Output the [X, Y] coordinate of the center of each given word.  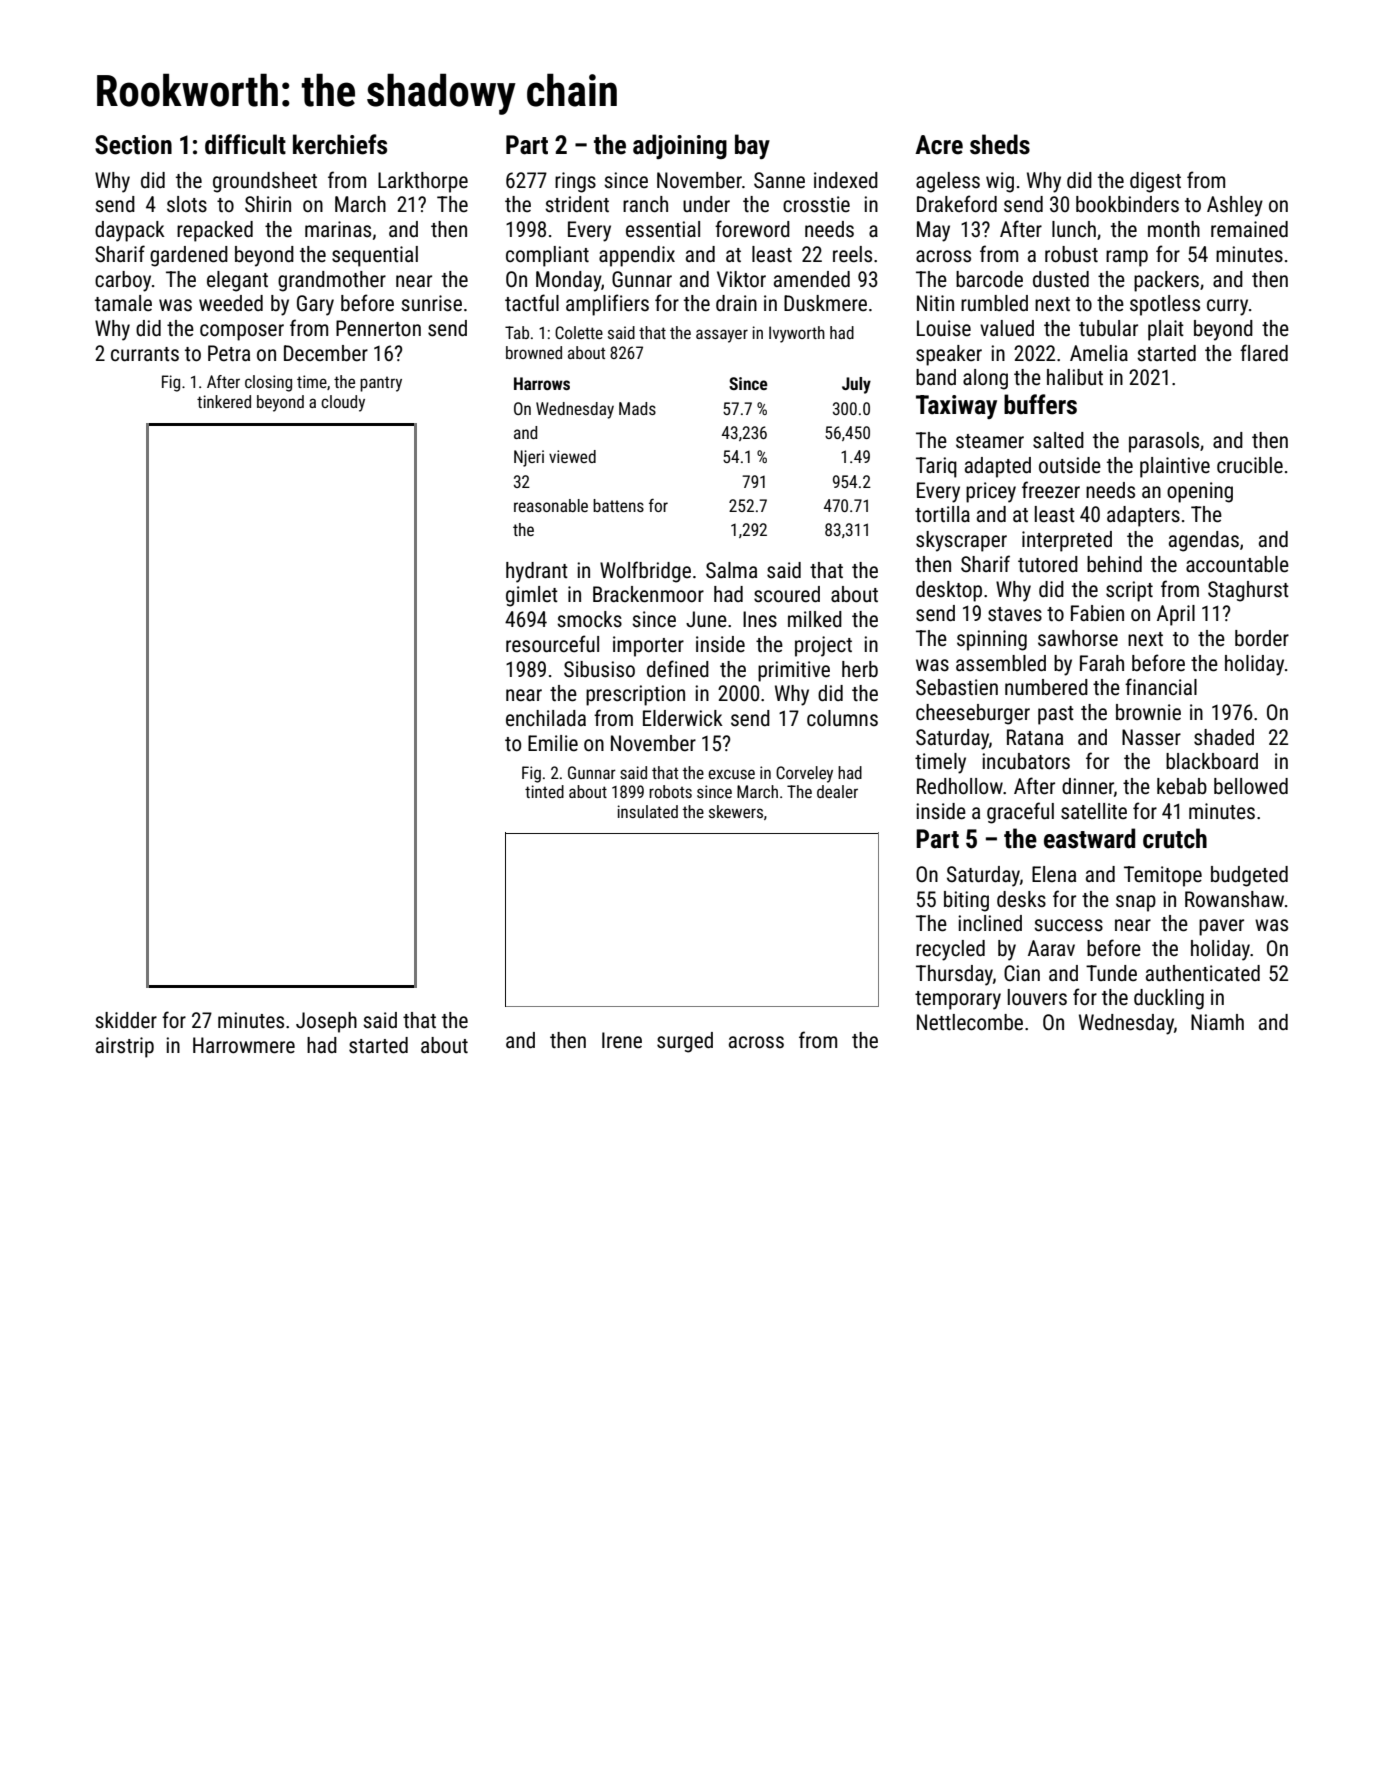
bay [752, 146]
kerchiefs [340, 144]
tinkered [224, 401]
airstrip [125, 1047]
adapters [1143, 516]
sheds [1000, 144]
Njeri [529, 458]
